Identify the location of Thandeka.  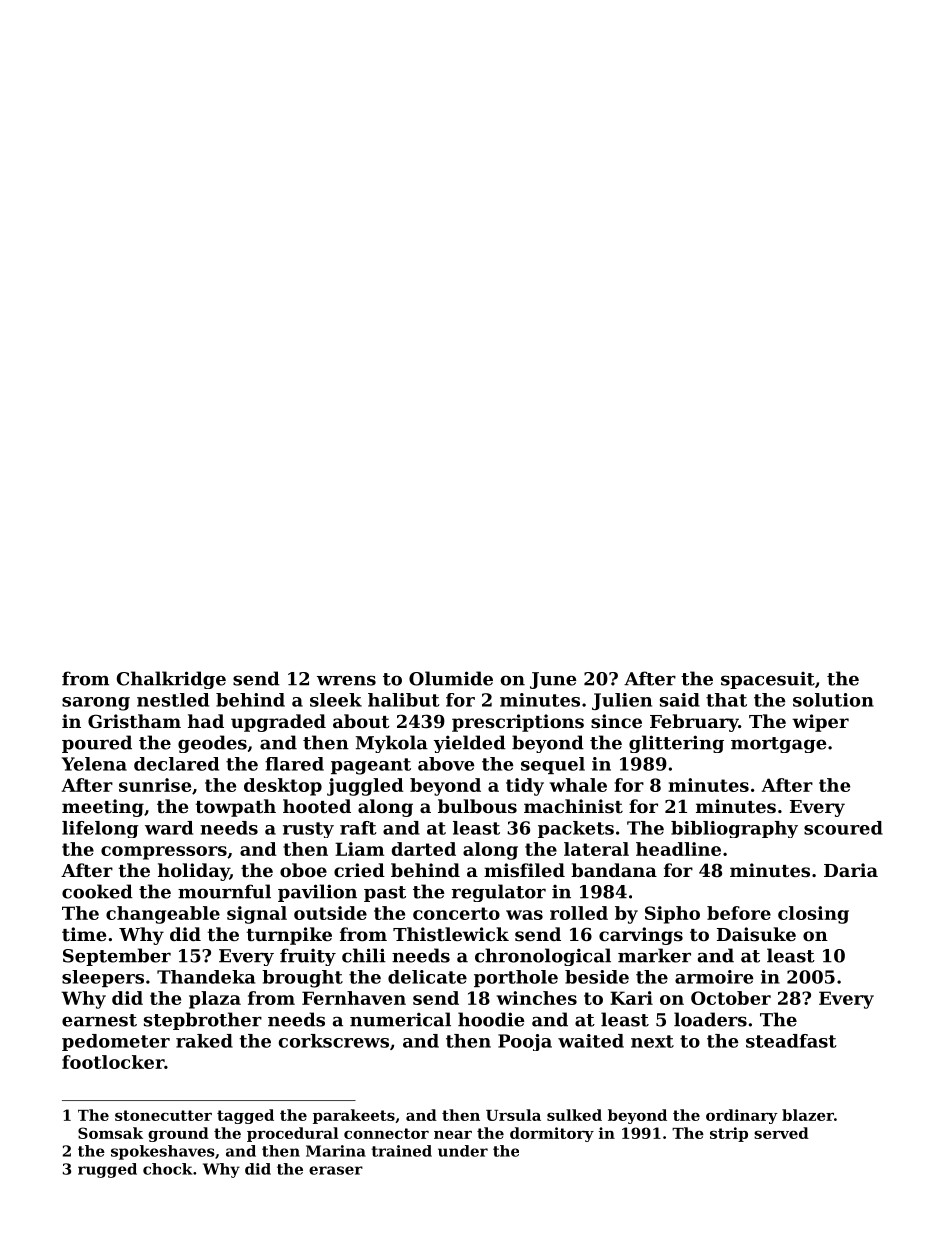
(206, 977).
